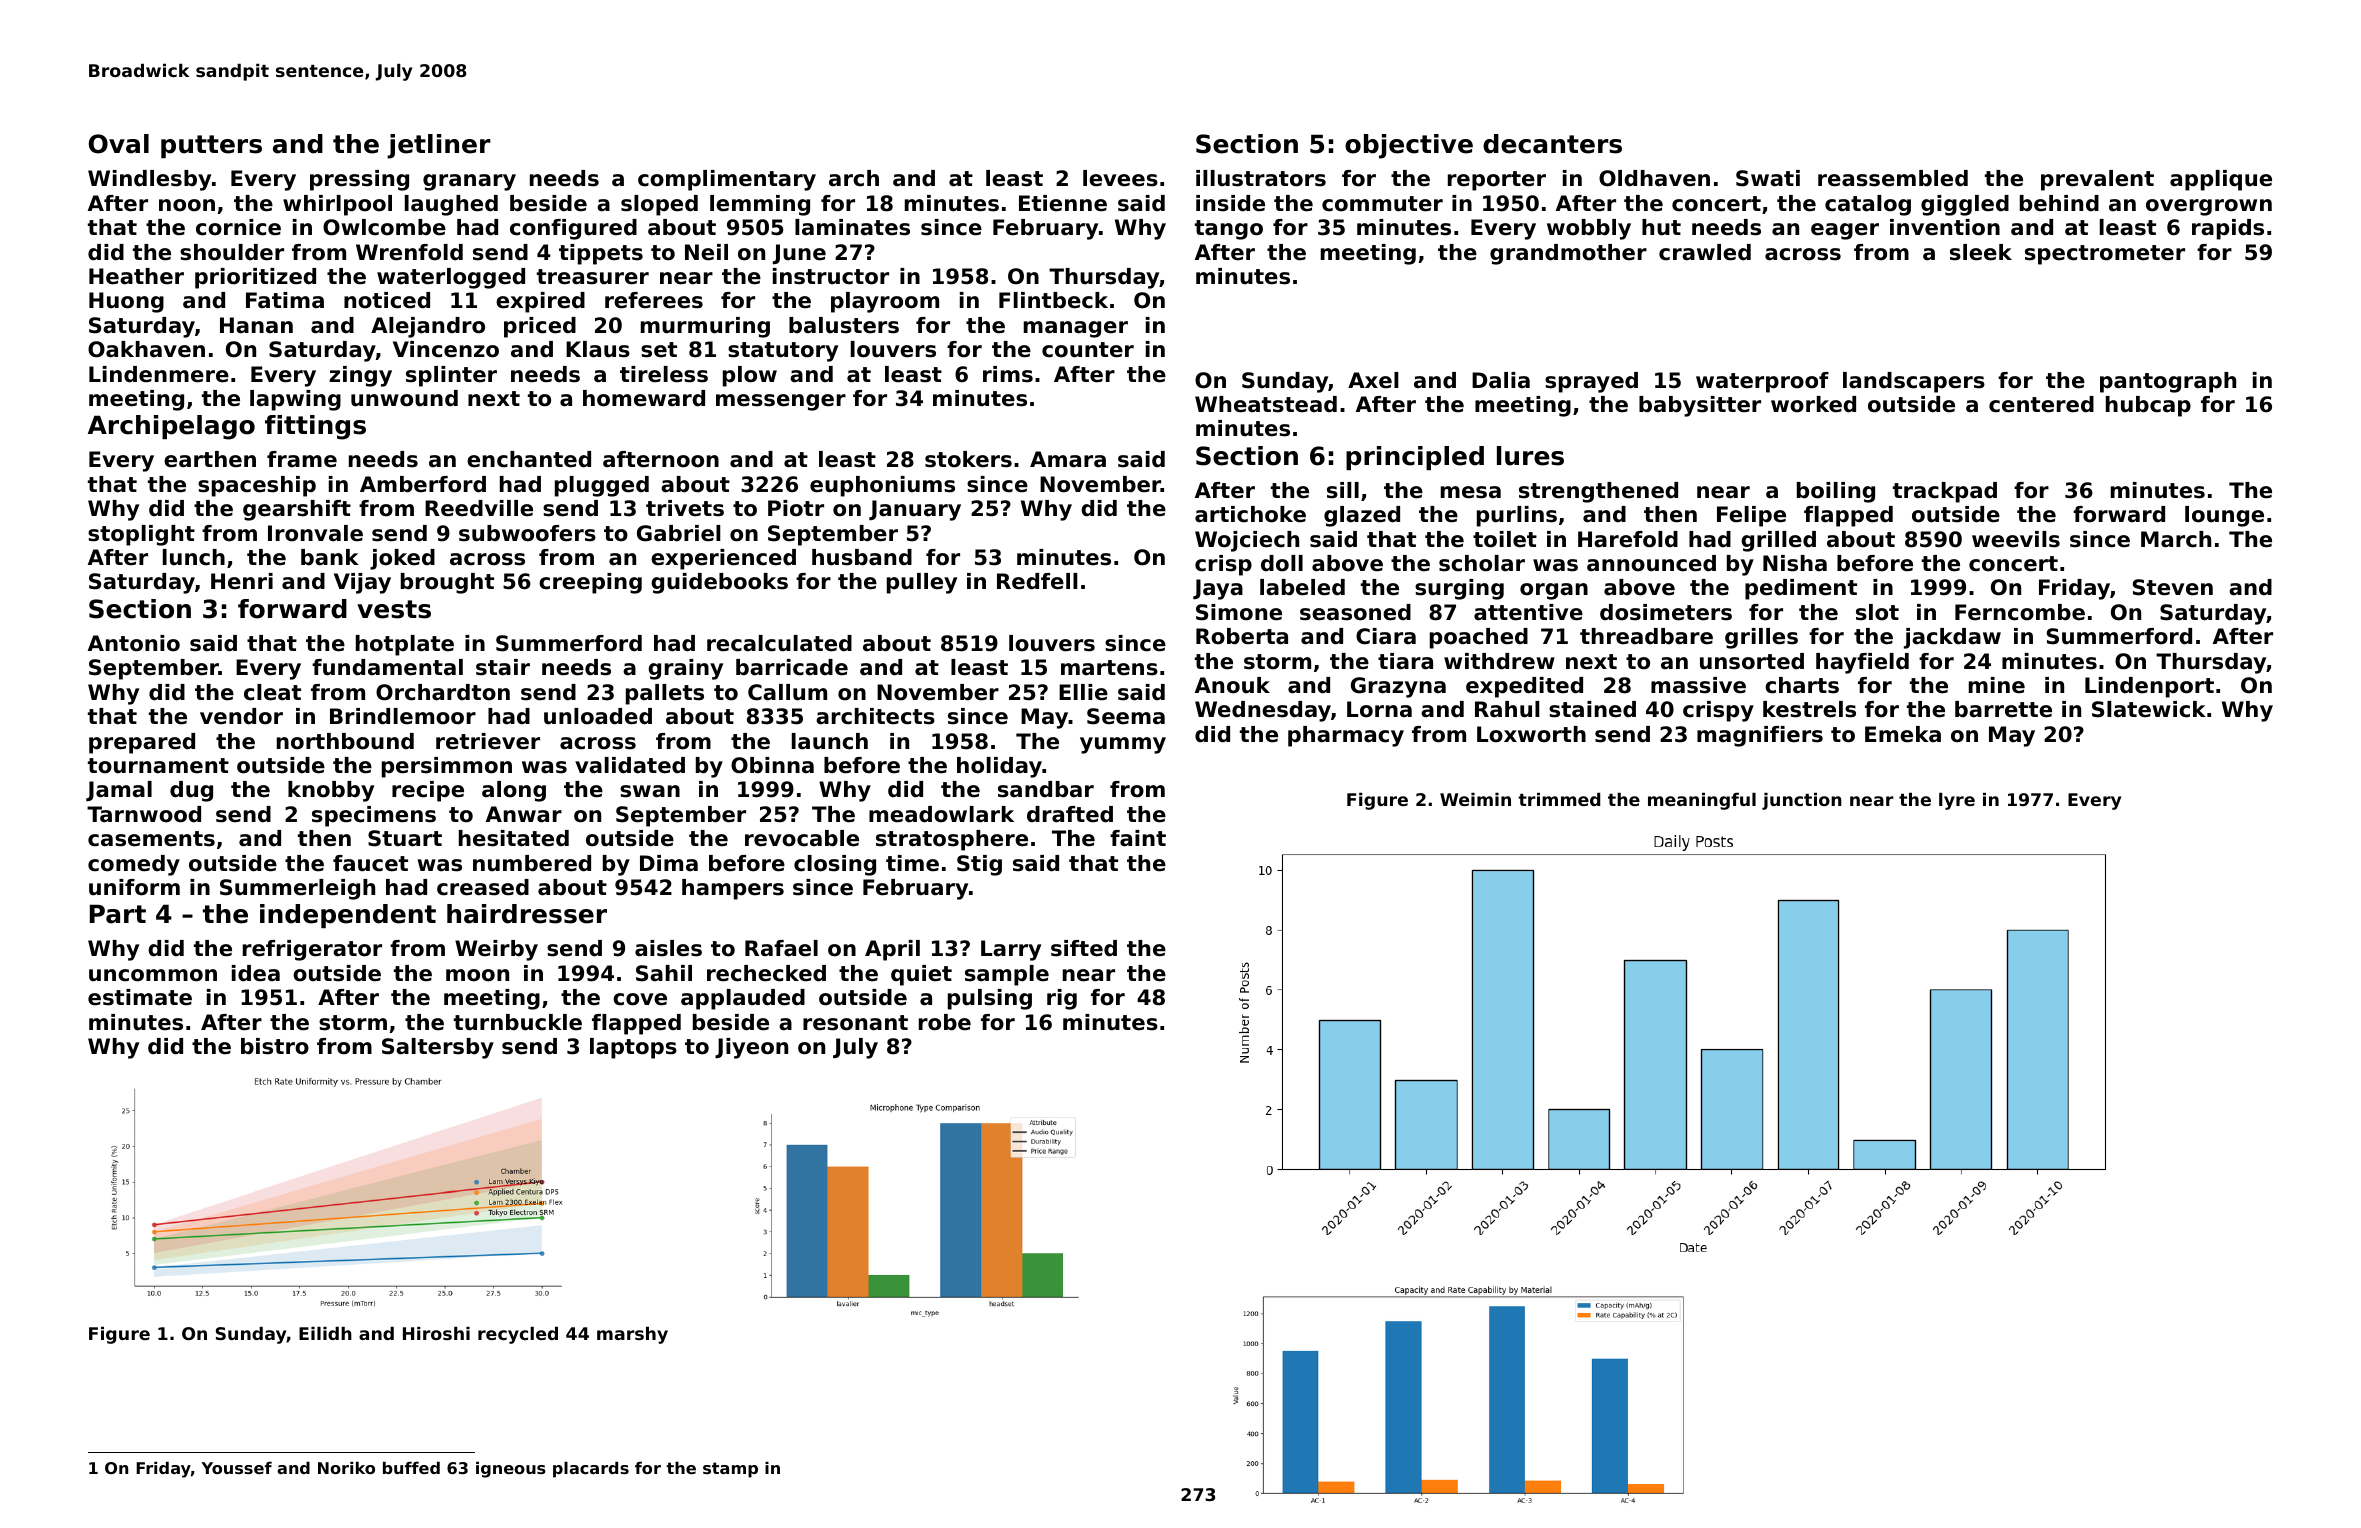 The height and width of the image is (1528, 2361). I want to click on igneous, so click(511, 1469).
